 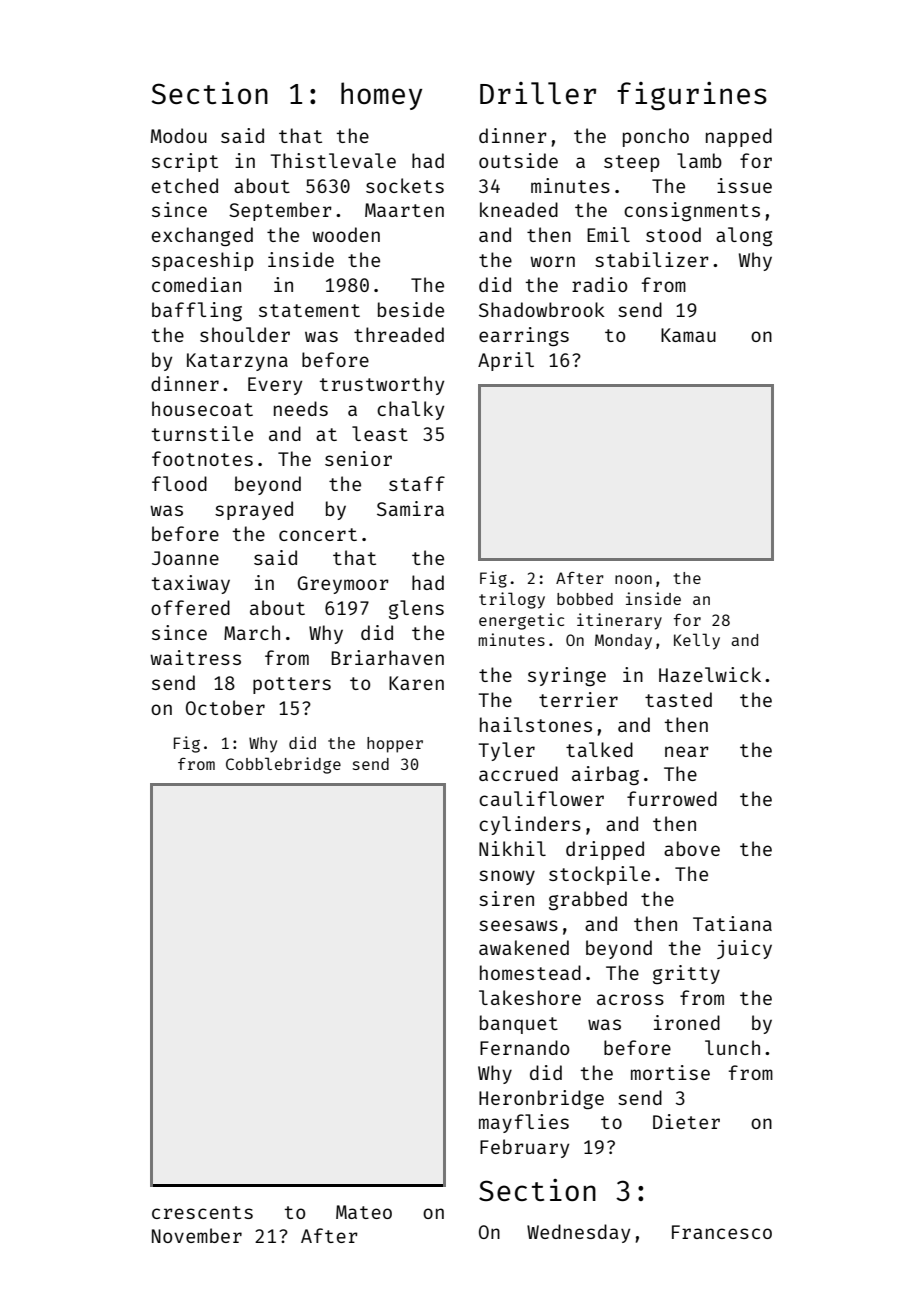 What do you see at coordinates (692, 96) in the screenshot?
I see `figurines` at bounding box center [692, 96].
